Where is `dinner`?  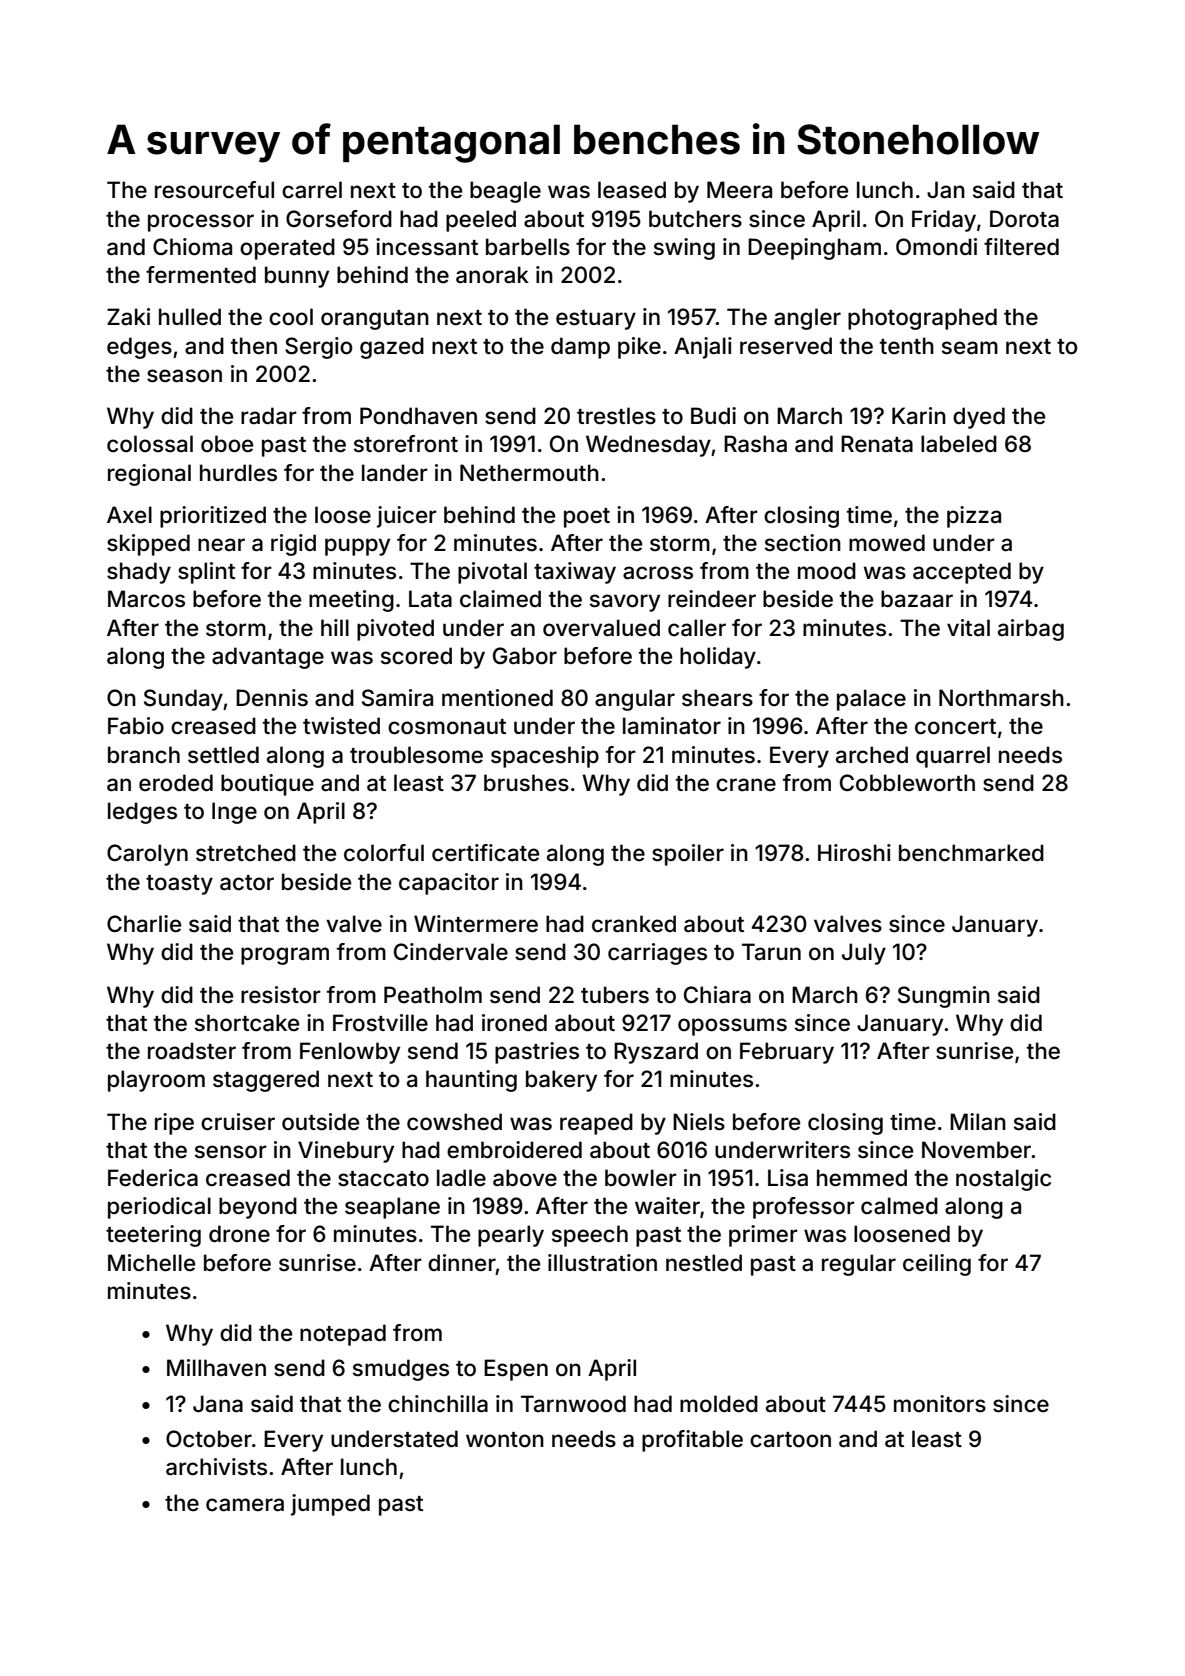 dinner is located at coordinates (462, 1262).
